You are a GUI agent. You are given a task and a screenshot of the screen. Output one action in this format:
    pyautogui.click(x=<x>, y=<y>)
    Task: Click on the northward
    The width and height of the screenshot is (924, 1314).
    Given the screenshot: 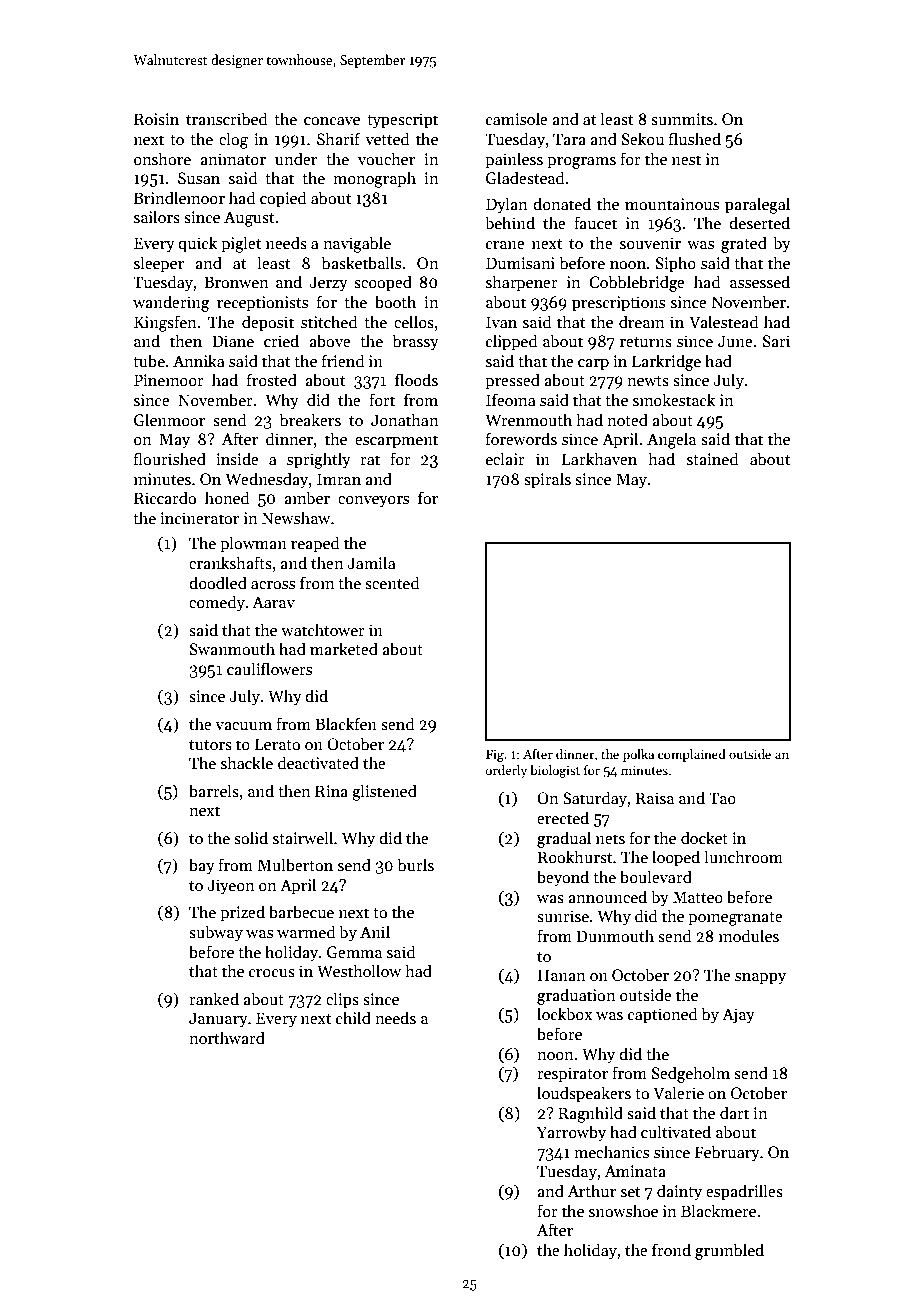 What is the action you would take?
    pyautogui.click(x=227, y=1037)
